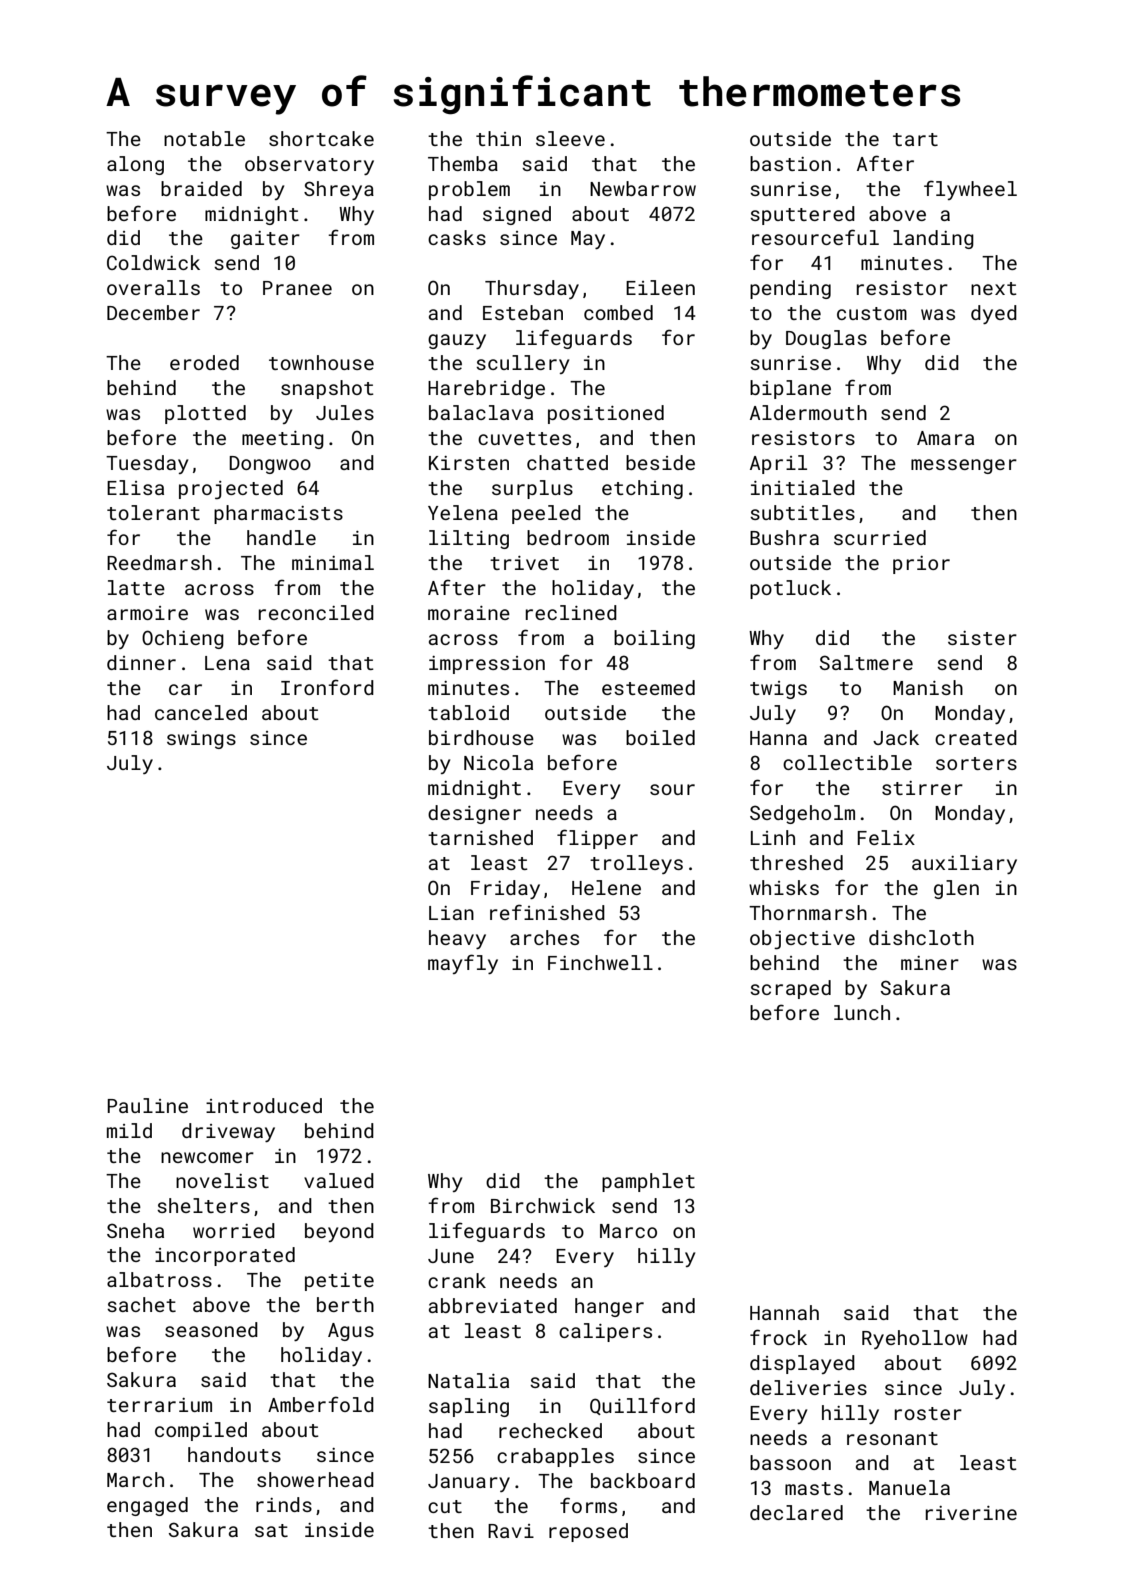 This page has width=1124, height=1590. Describe the element at coordinates (971, 1513) in the page. I see `riverine` at that location.
